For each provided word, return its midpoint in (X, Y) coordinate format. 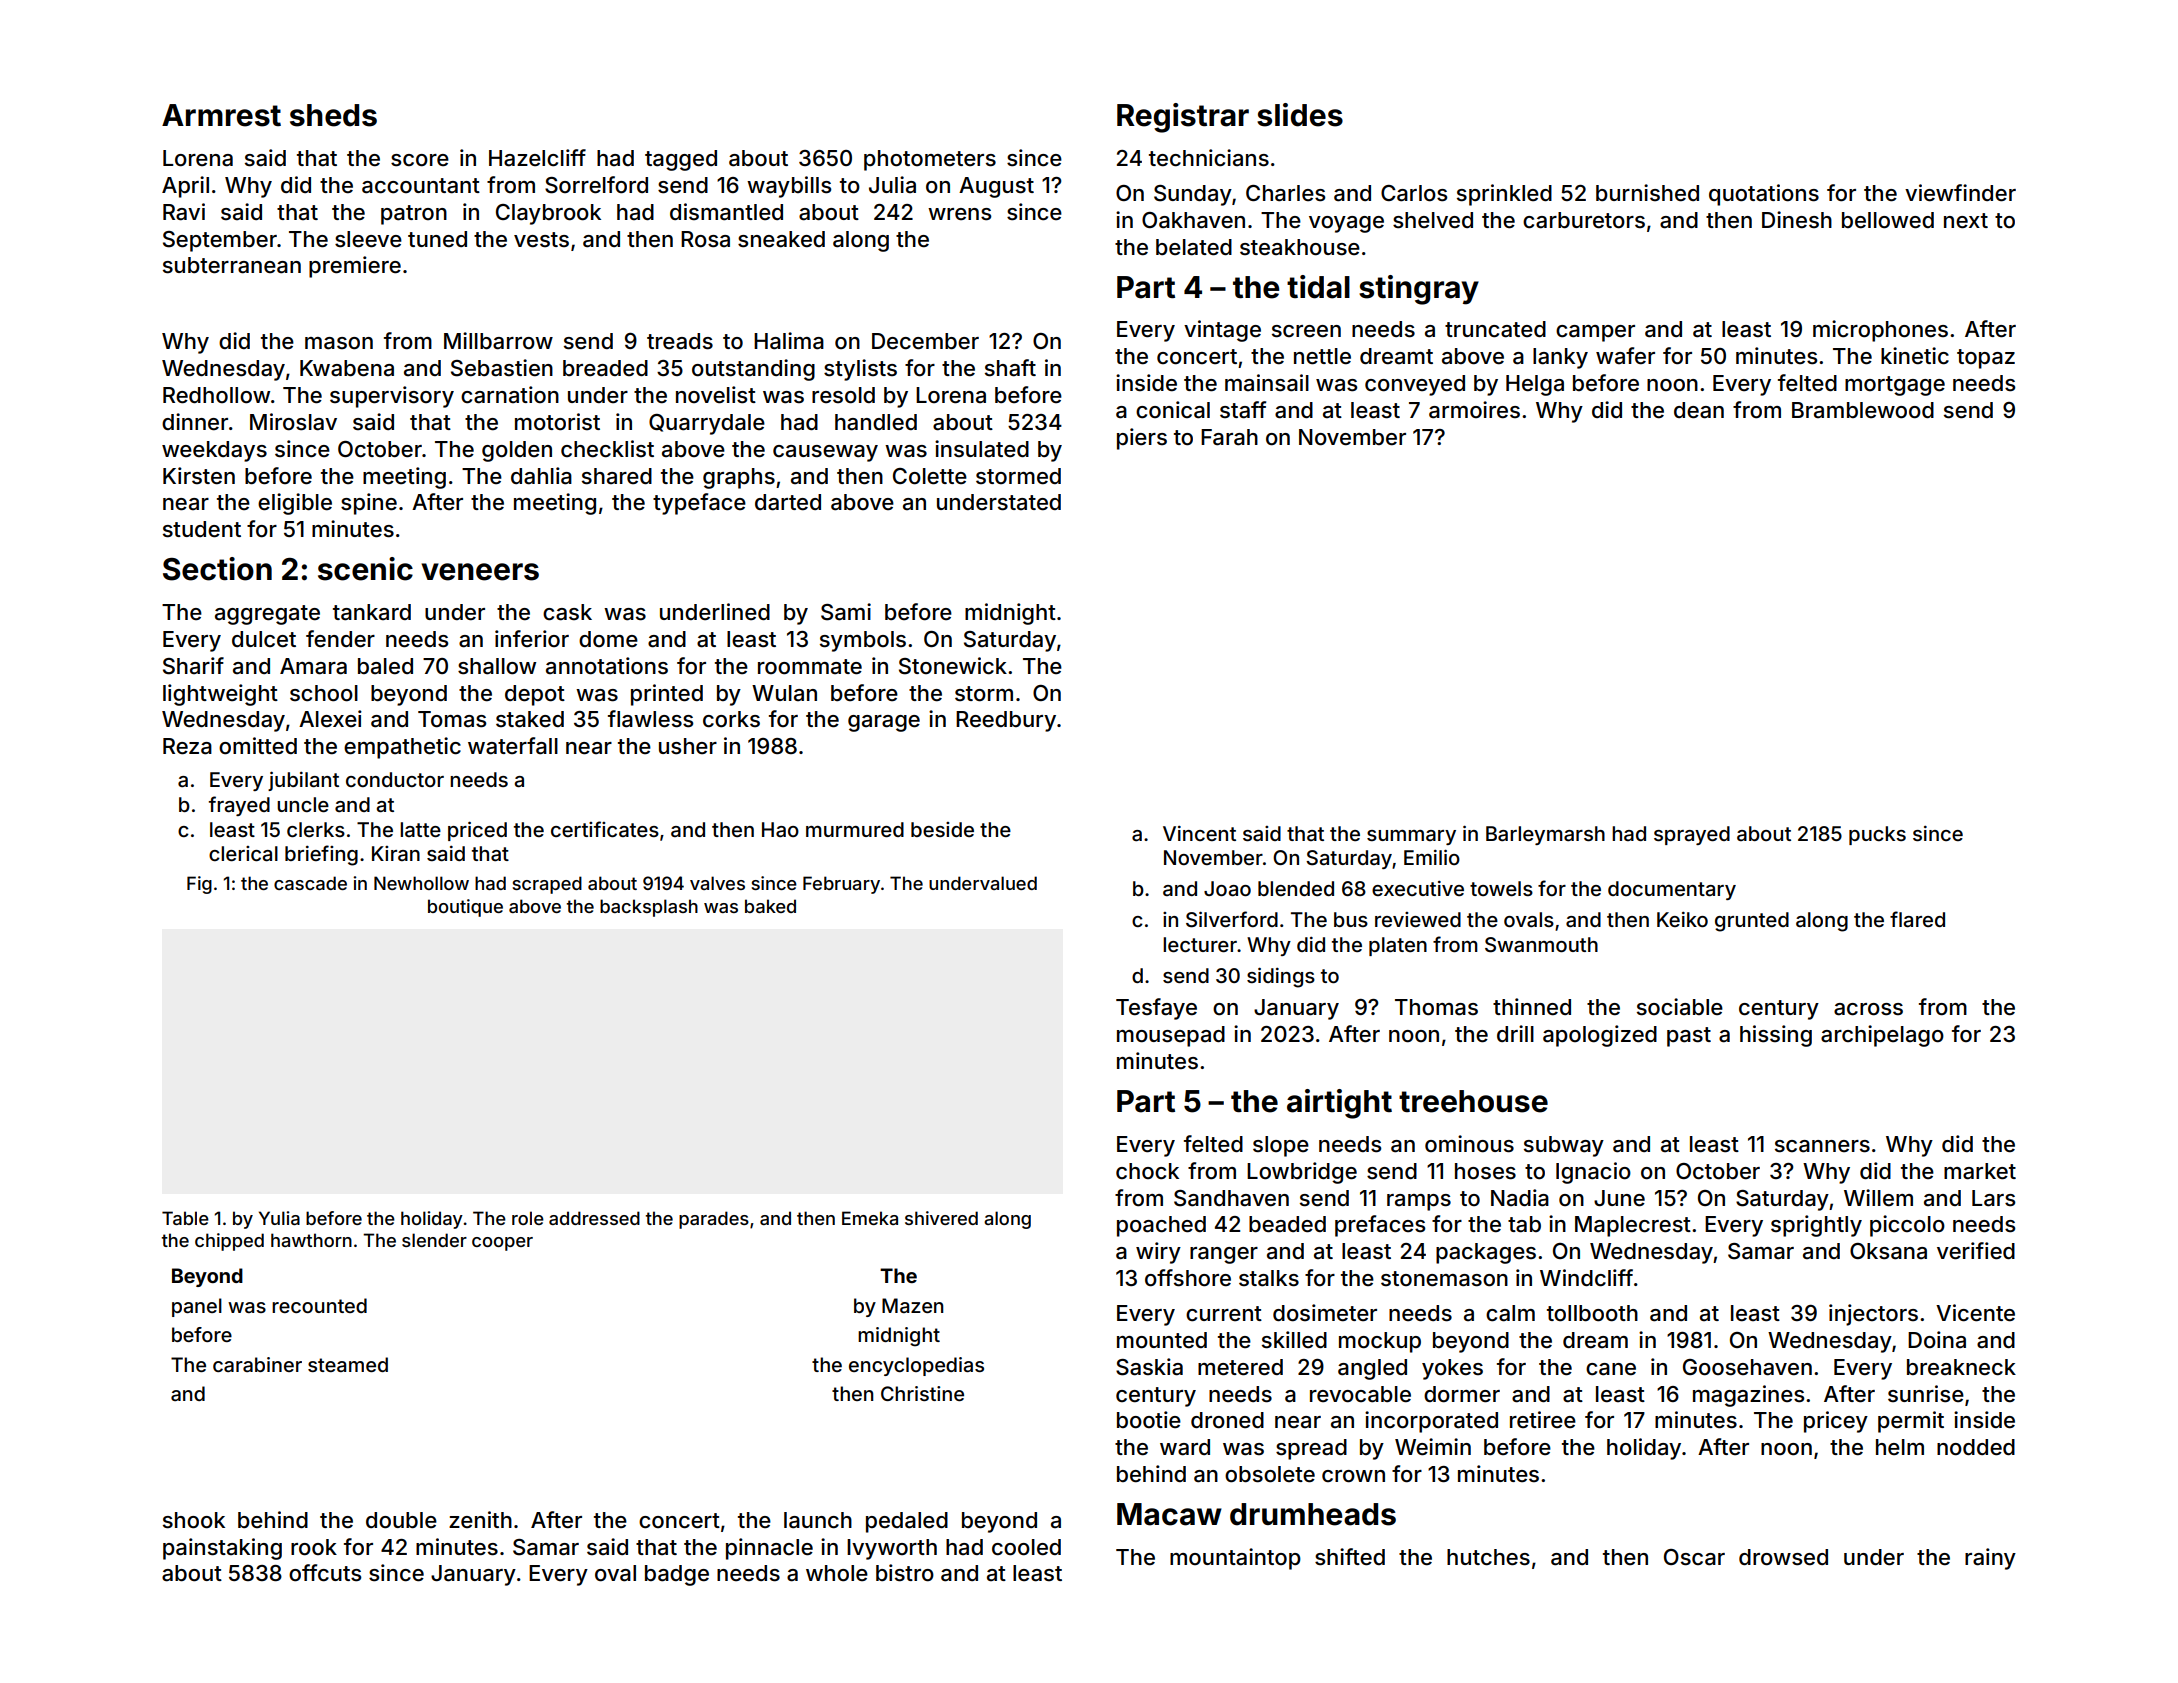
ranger (1224, 1255)
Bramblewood (1863, 410)
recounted (319, 1305)
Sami (846, 612)
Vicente (1975, 1313)
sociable (1680, 1007)
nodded (1976, 1447)
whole (837, 1573)
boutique (465, 908)
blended (1296, 888)
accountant (421, 186)
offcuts (325, 1573)
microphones (1880, 331)
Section (217, 569)
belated (1194, 247)
